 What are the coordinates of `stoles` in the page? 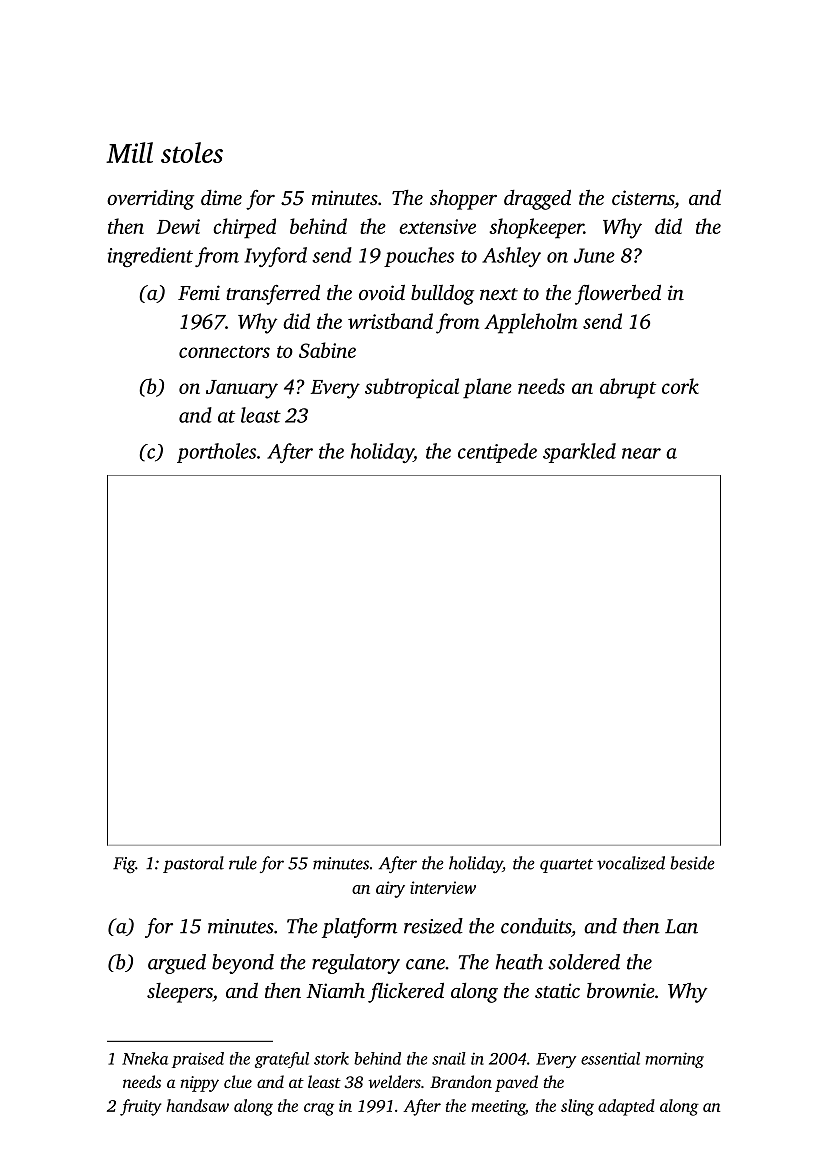 It's located at (192, 152).
